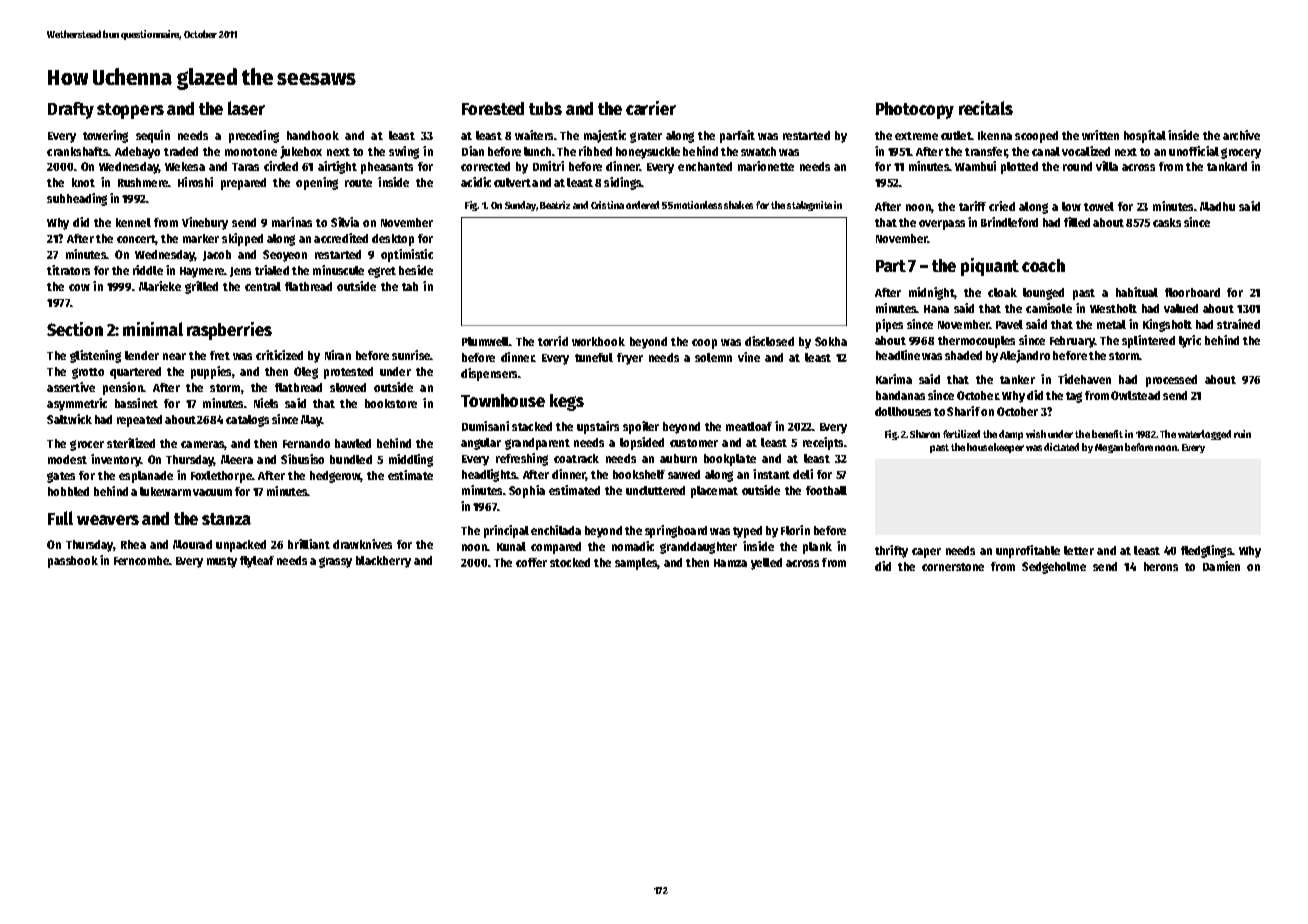  I want to click on nomadic, so click(633, 546).
